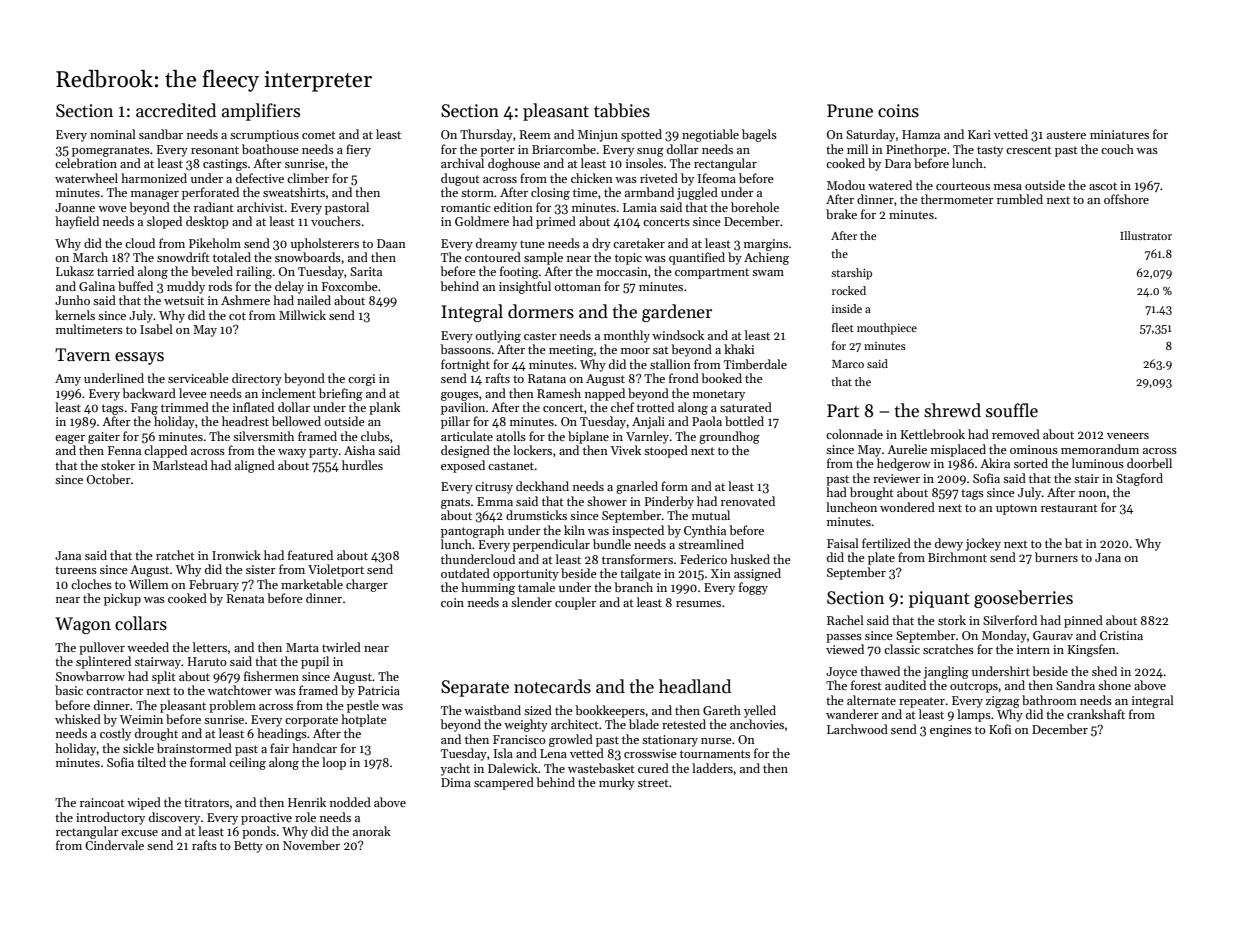 The width and height of the screenshot is (1233, 952). What do you see at coordinates (641, 135) in the screenshot?
I see `spotted` at bounding box center [641, 135].
